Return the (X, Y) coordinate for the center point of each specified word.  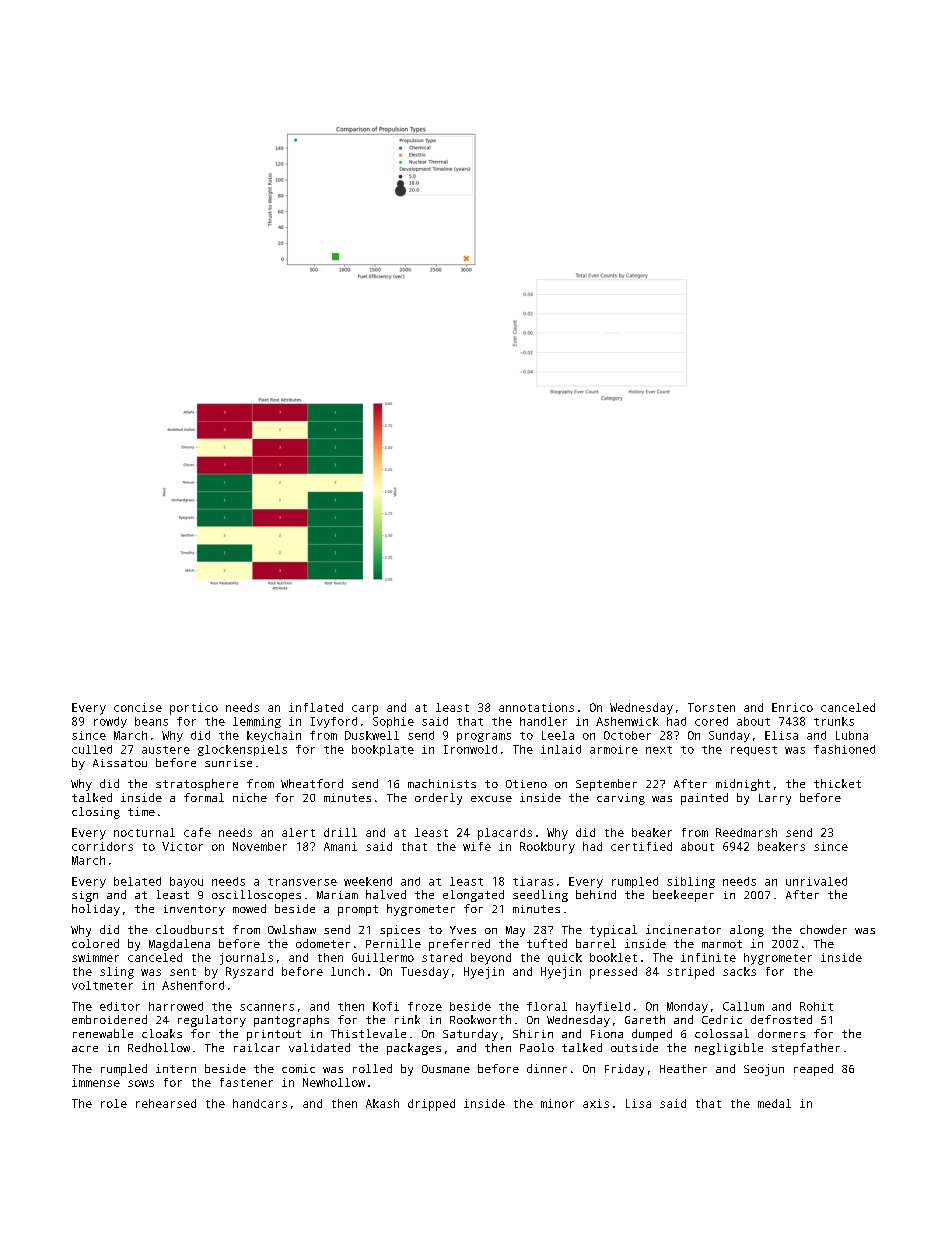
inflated (316, 707)
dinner (547, 1068)
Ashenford (193, 985)
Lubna (852, 735)
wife (477, 846)
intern (176, 1068)
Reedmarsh (746, 832)
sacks (739, 971)
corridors (102, 846)
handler (543, 721)
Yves (463, 930)
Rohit (816, 1006)
